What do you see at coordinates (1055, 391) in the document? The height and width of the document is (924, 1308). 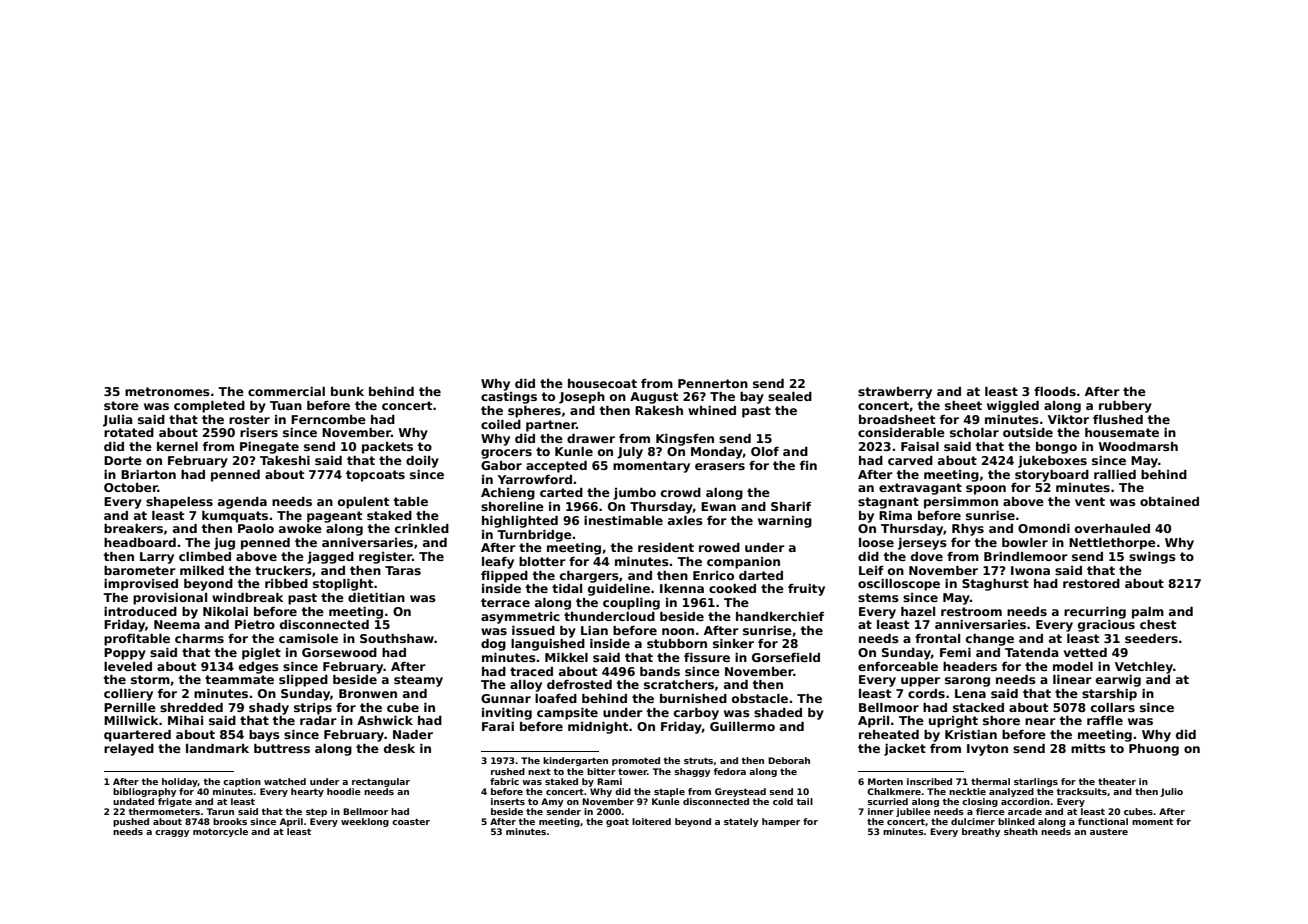 I see `floods` at bounding box center [1055, 391].
